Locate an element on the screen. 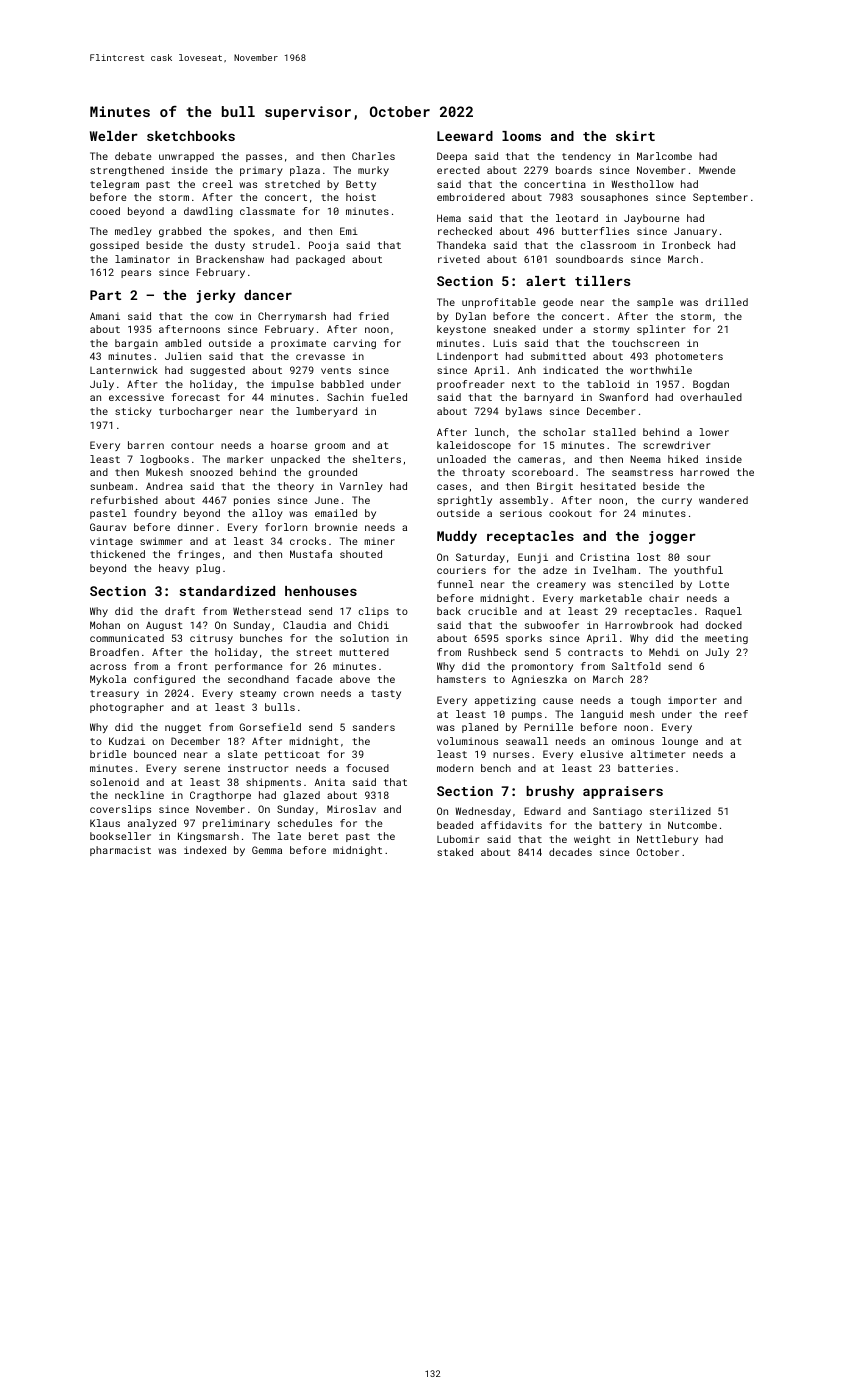  staked is located at coordinates (455, 852).
